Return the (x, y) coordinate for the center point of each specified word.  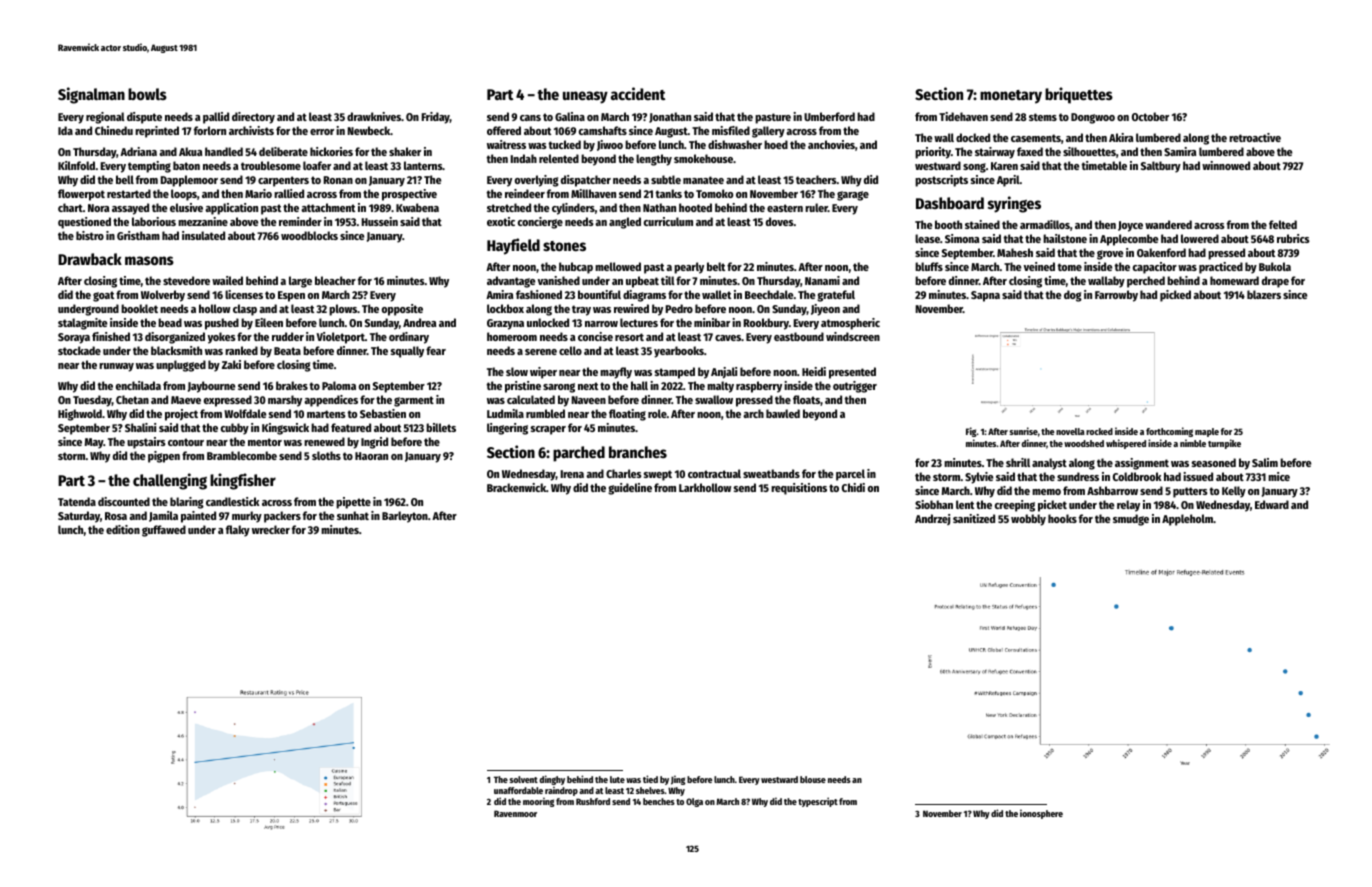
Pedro (679, 308)
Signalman (91, 95)
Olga (694, 802)
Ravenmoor (515, 813)
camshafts (603, 130)
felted (1283, 224)
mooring (539, 802)
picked (1175, 296)
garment (414, 401)
